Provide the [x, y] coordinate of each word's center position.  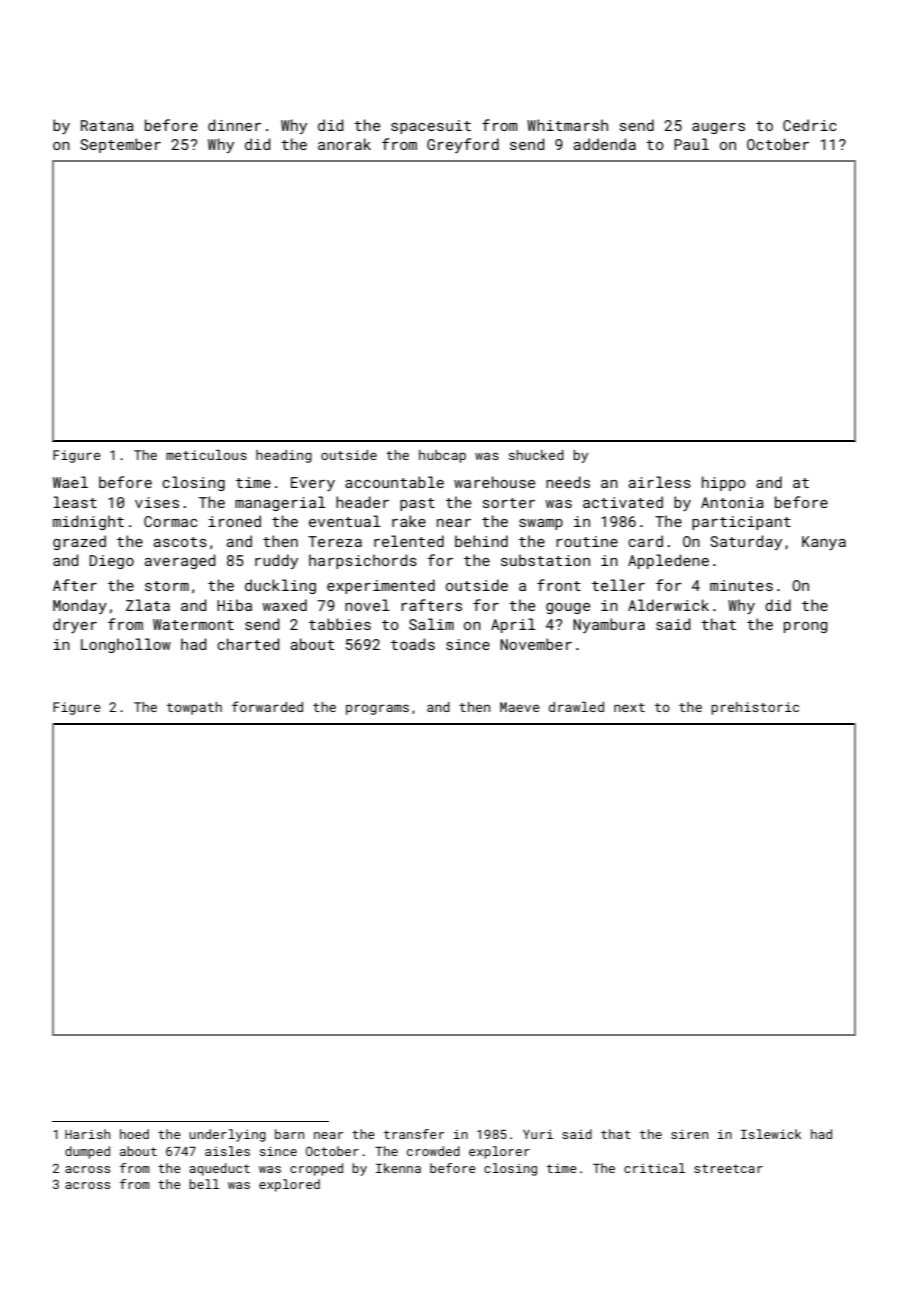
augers [718, 128]
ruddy [276, 561]
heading [284, 456]
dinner [234, 125]
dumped [87, 1152]
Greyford [463, 145]
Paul [691, 144]
